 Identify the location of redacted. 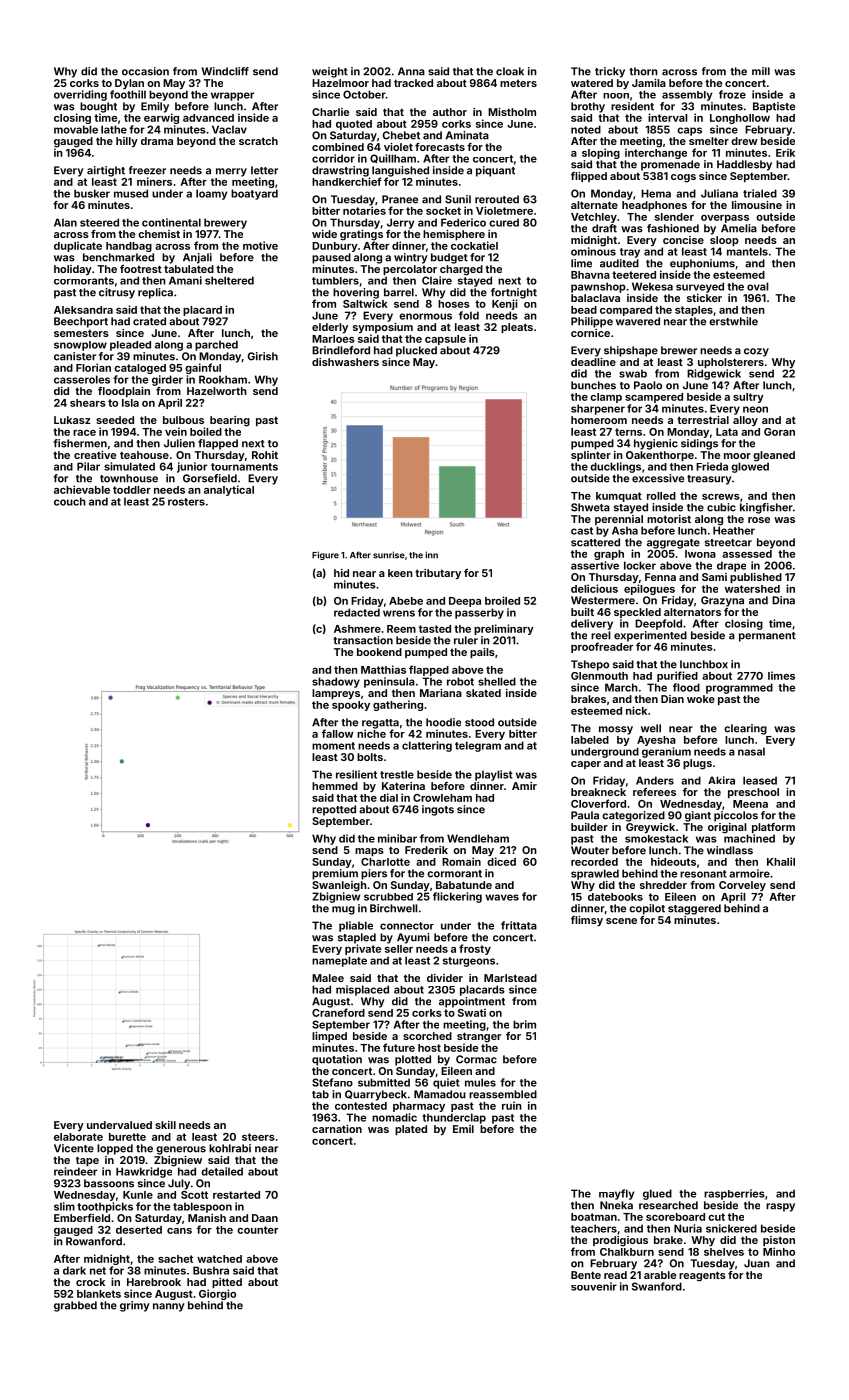
(357, 612).
